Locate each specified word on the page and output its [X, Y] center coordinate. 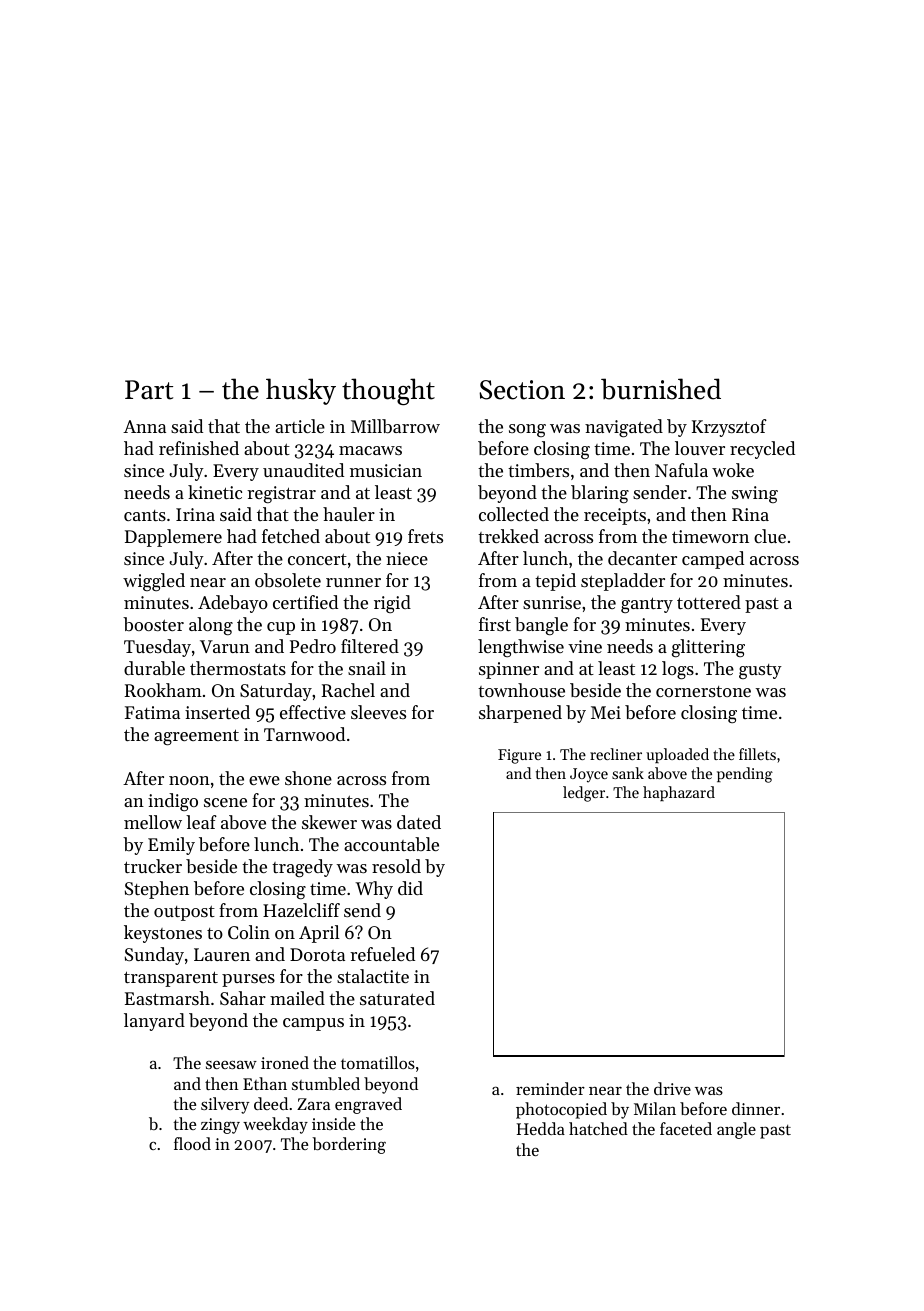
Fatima [152, 712]
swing [755, 494]
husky [301, 391]
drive [672, 1088]
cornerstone [703, 691]
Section [522, 390]
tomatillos [378, 1062]
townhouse [521, 690]
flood [192, 1143]
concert [317, 559]
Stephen [157, 890]
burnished [661, 389]
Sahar [243, 998]
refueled [382, 954]
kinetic [215, 492]
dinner [756, 1108]
